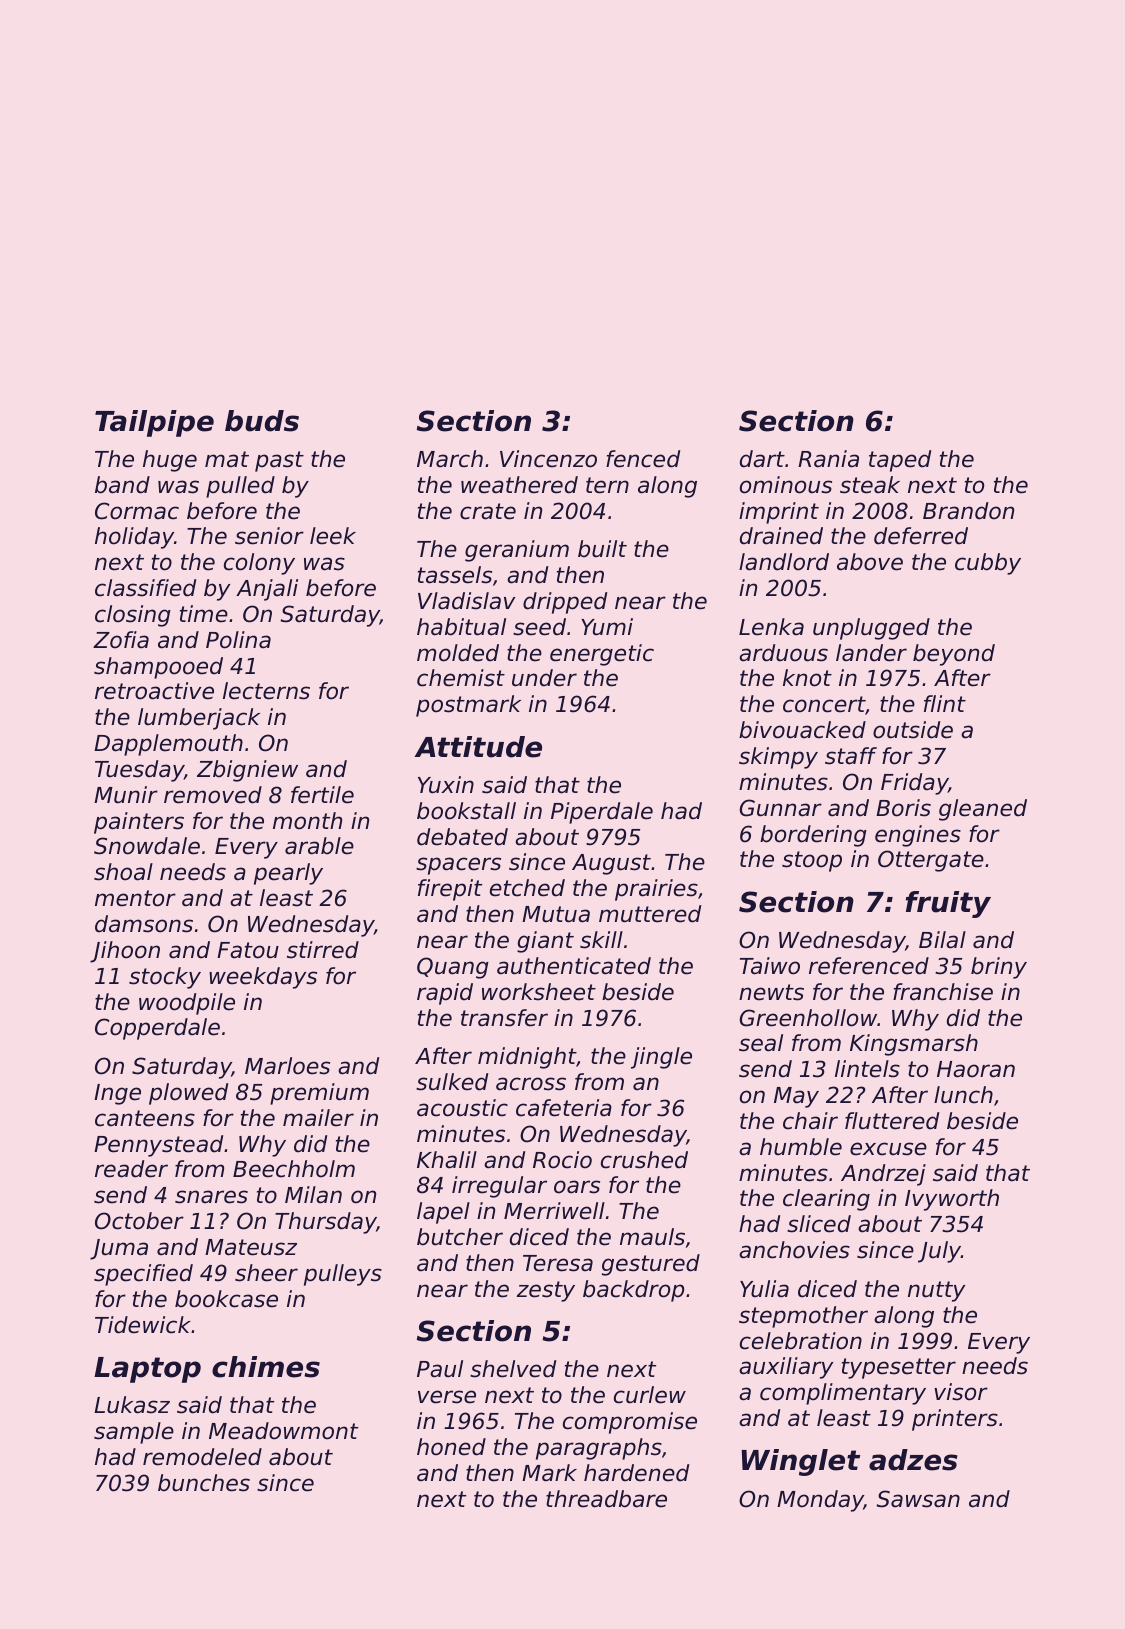 Image resolution: width=1125 pixels, height=1629 pixels. Describe the element at coordinates (870, 562) in the screenshot. I see `above` at that location.
